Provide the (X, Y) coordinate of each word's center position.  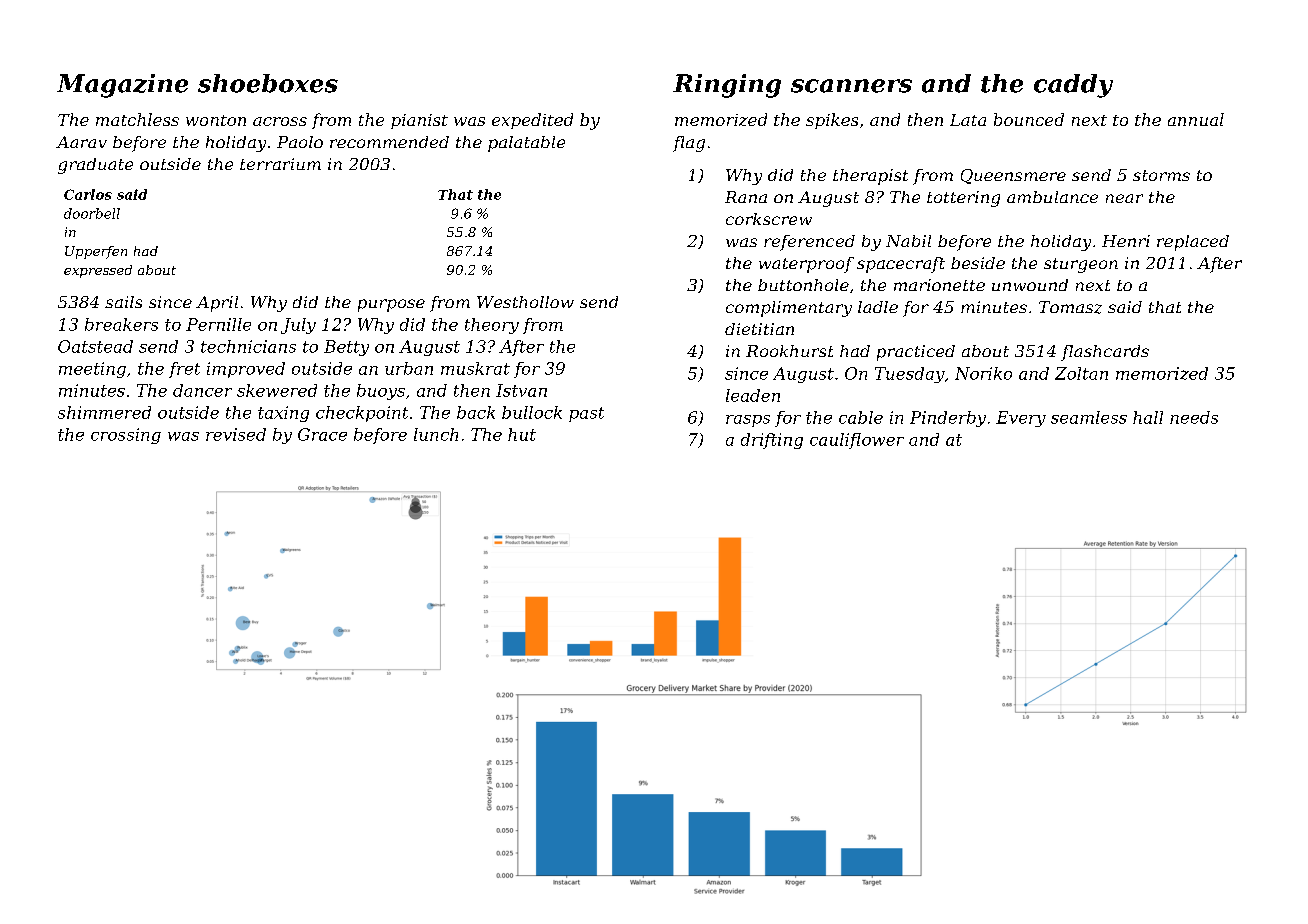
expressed (98, 271)
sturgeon (1081, 265)
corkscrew (769, 219)
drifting (772, 441)
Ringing (727, 86)
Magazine (122, 86)
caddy (1073, 86)
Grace (322, 434)
